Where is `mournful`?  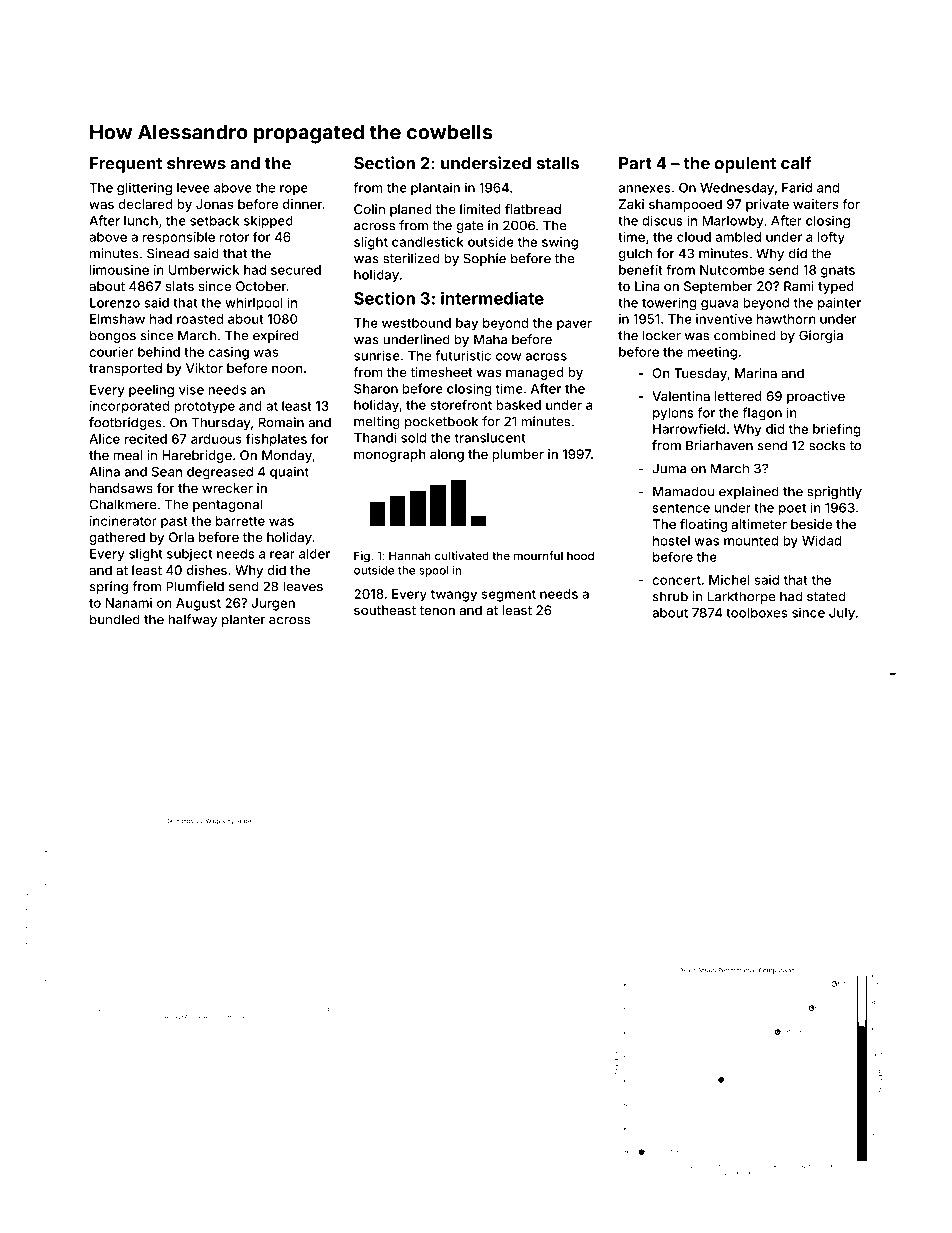
mournful is located at coordinates (538, 555).
